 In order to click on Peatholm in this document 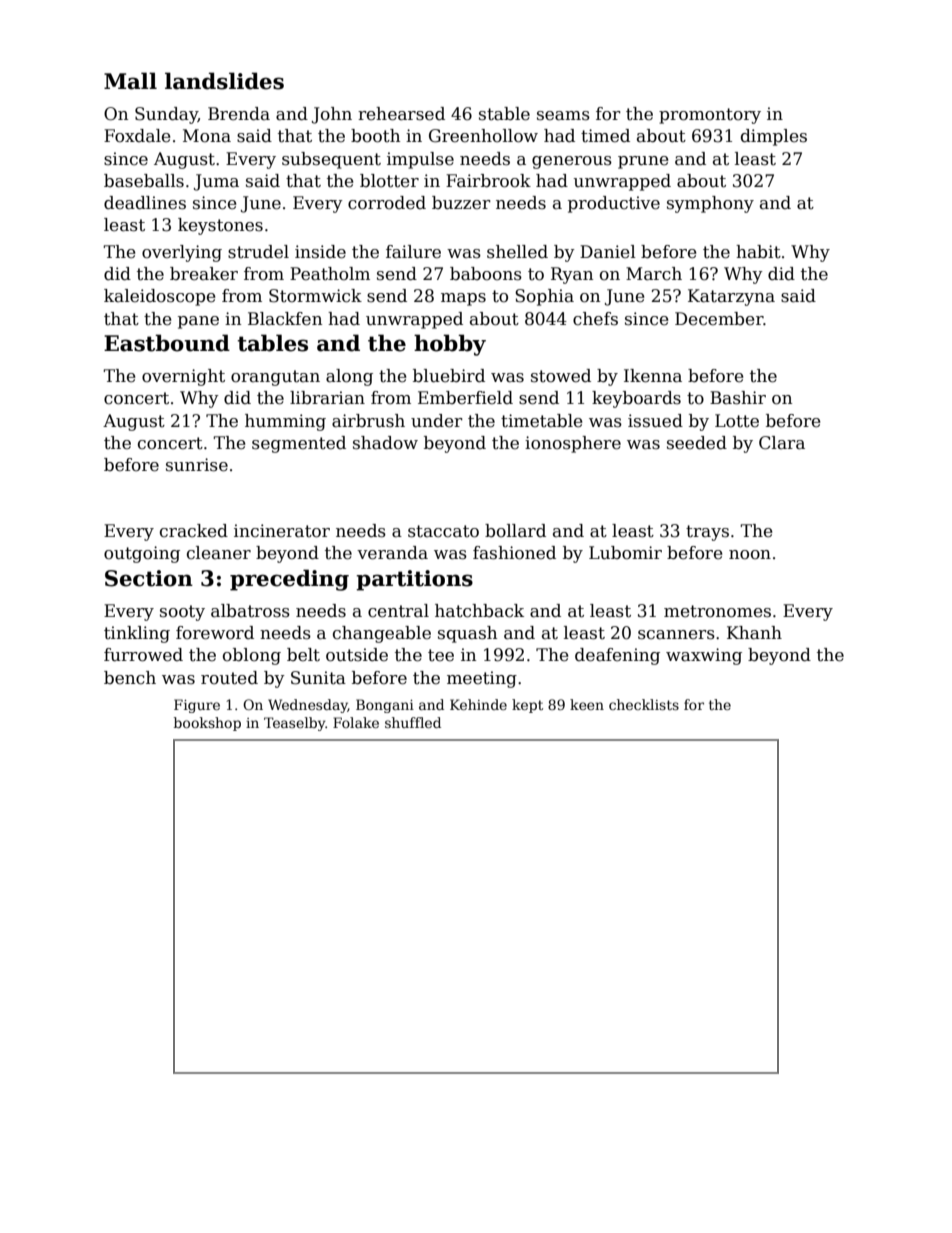, I will do `click(330, 274)`.
